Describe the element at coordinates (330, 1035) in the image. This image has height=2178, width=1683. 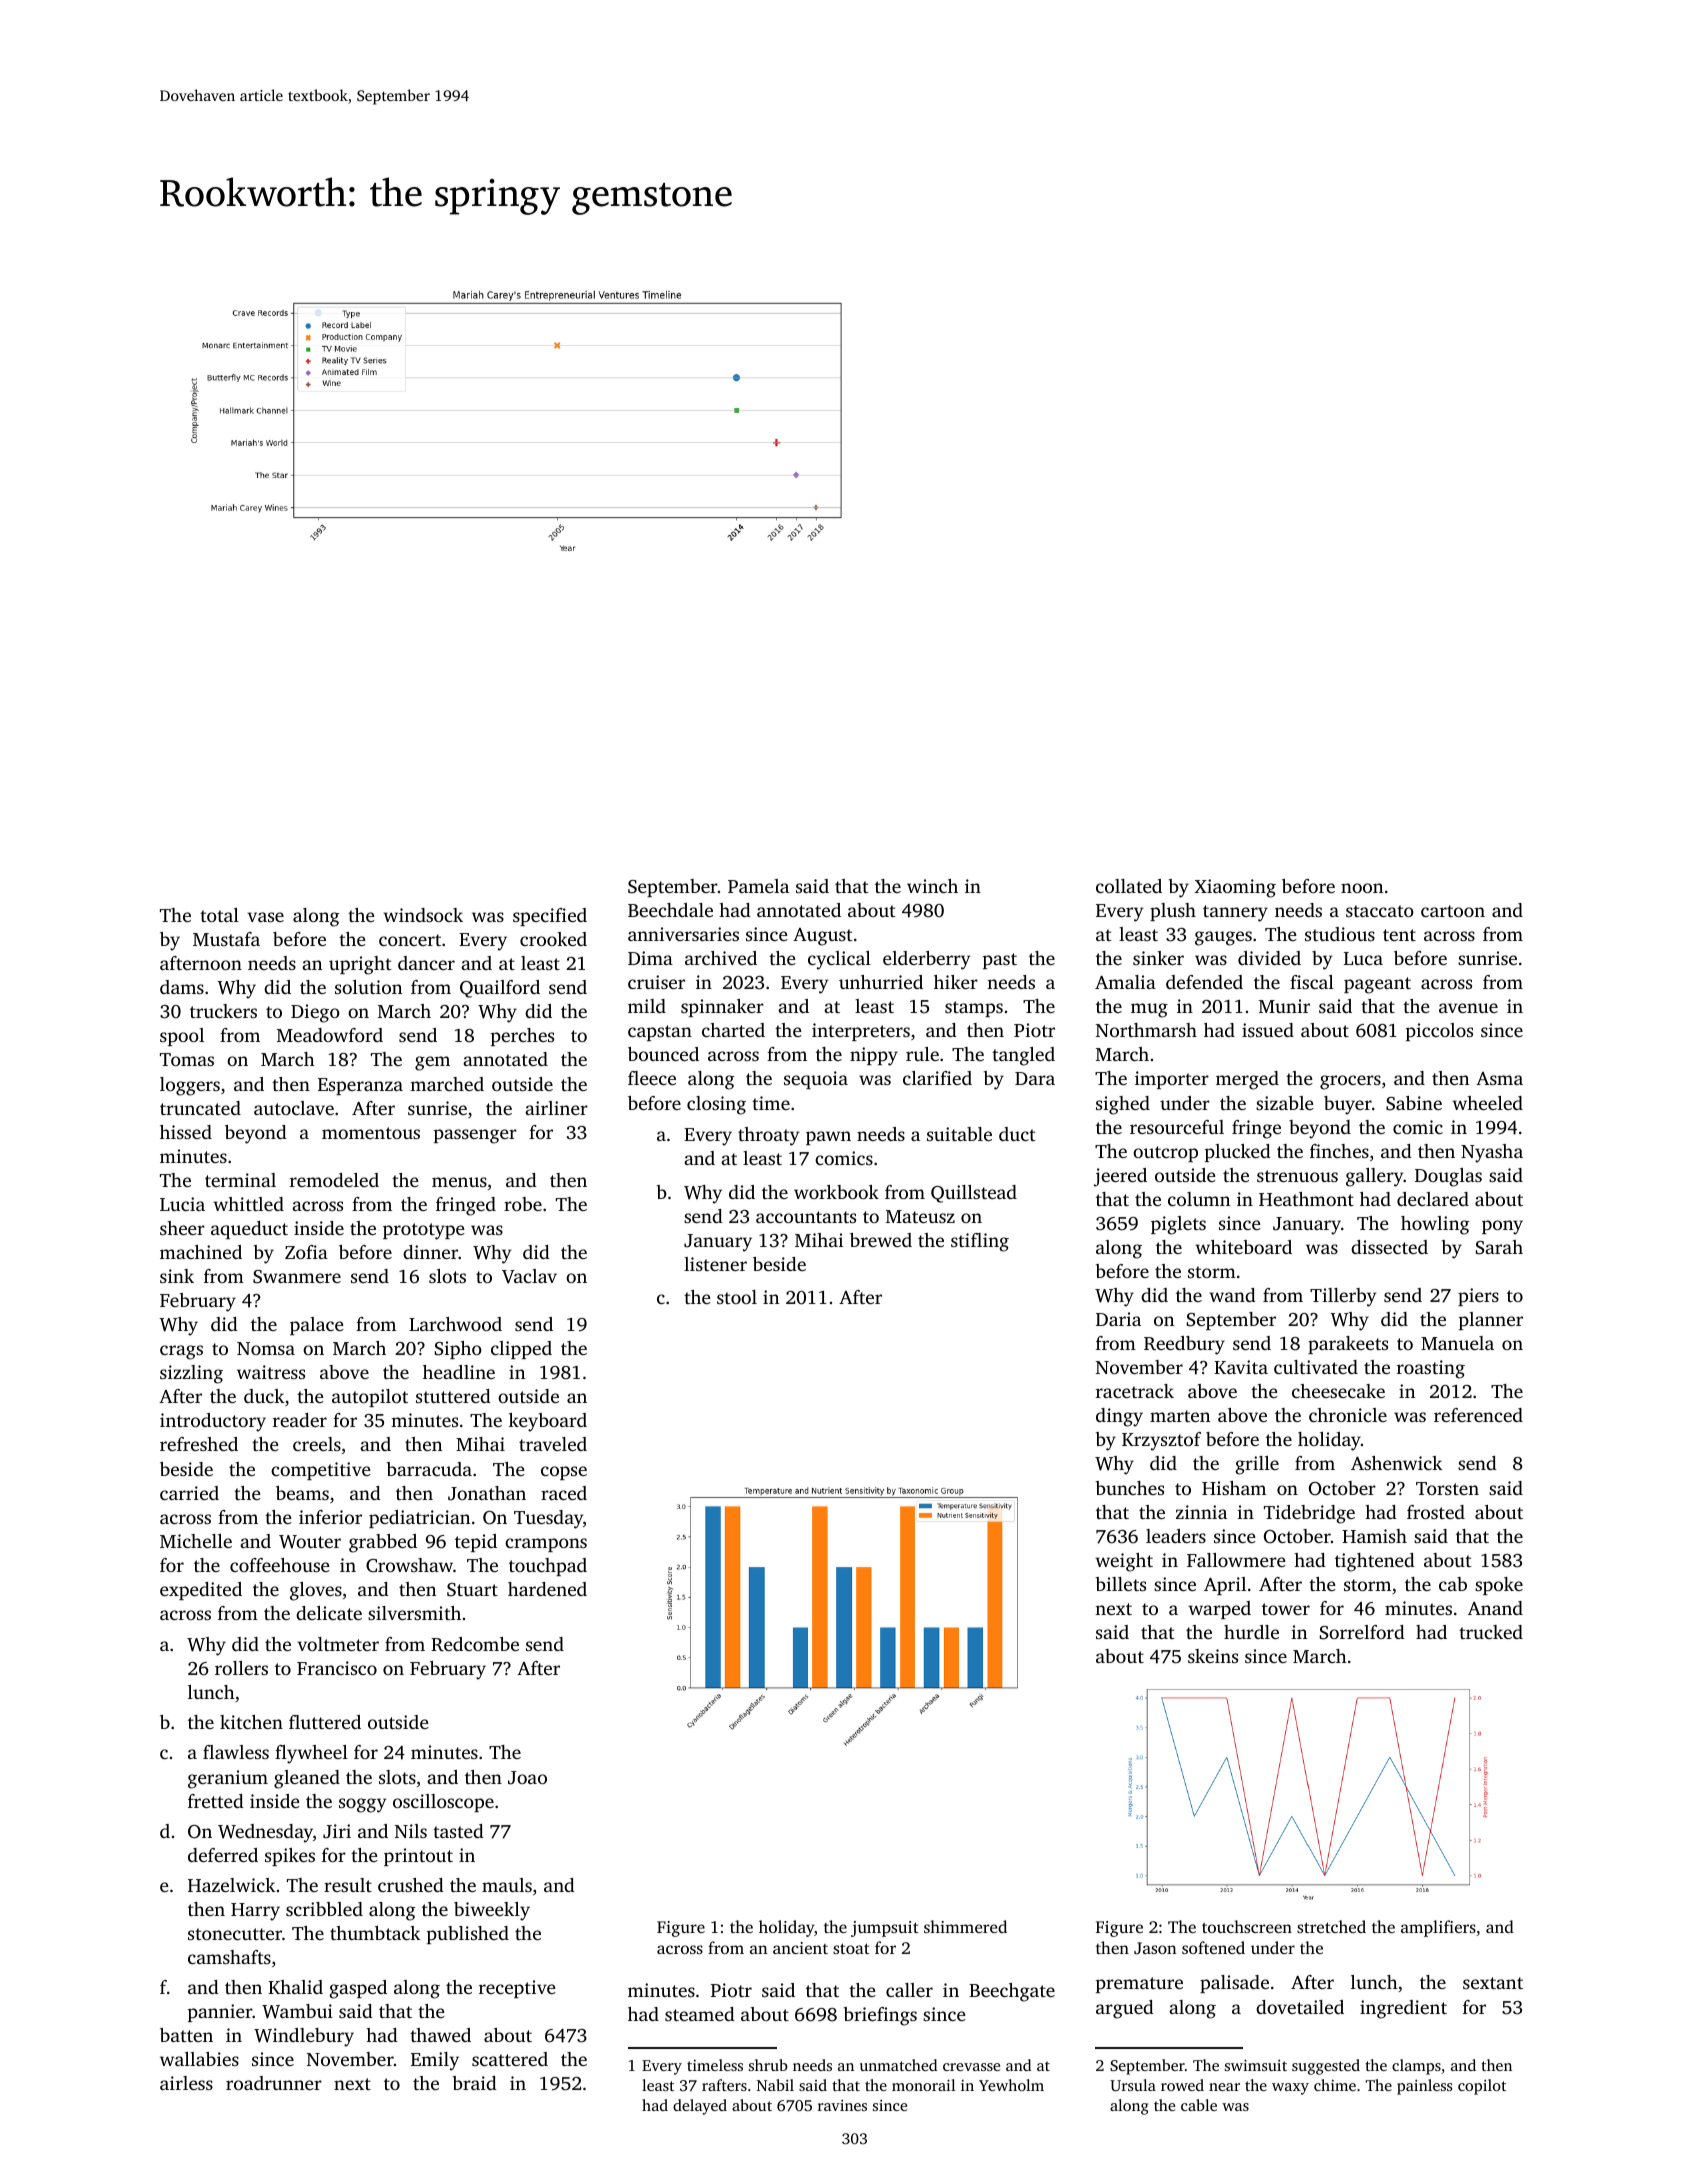
I see `Meadowford` at that location.
